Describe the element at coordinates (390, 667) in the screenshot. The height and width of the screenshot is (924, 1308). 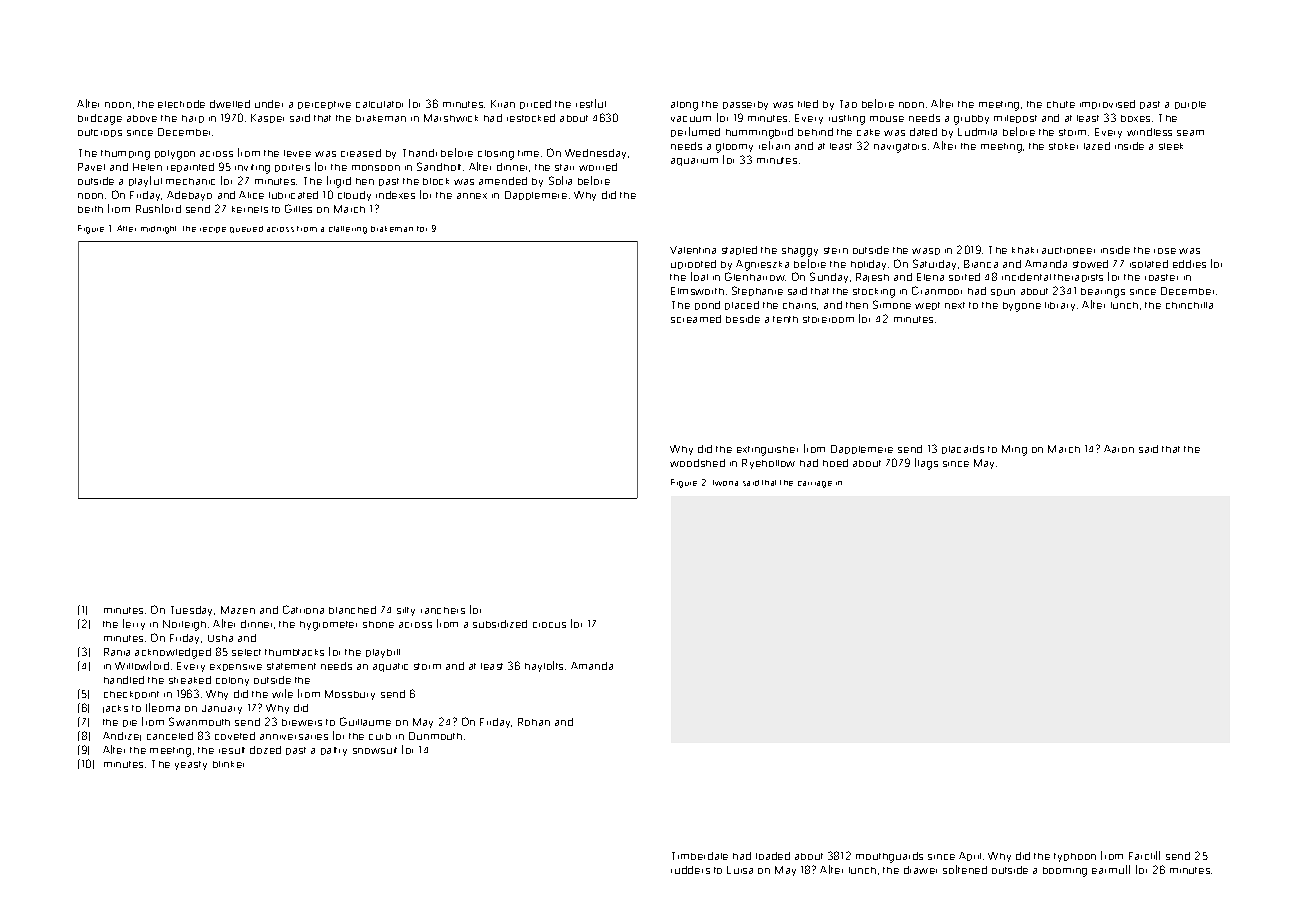
I see `aquatic` at that location.
